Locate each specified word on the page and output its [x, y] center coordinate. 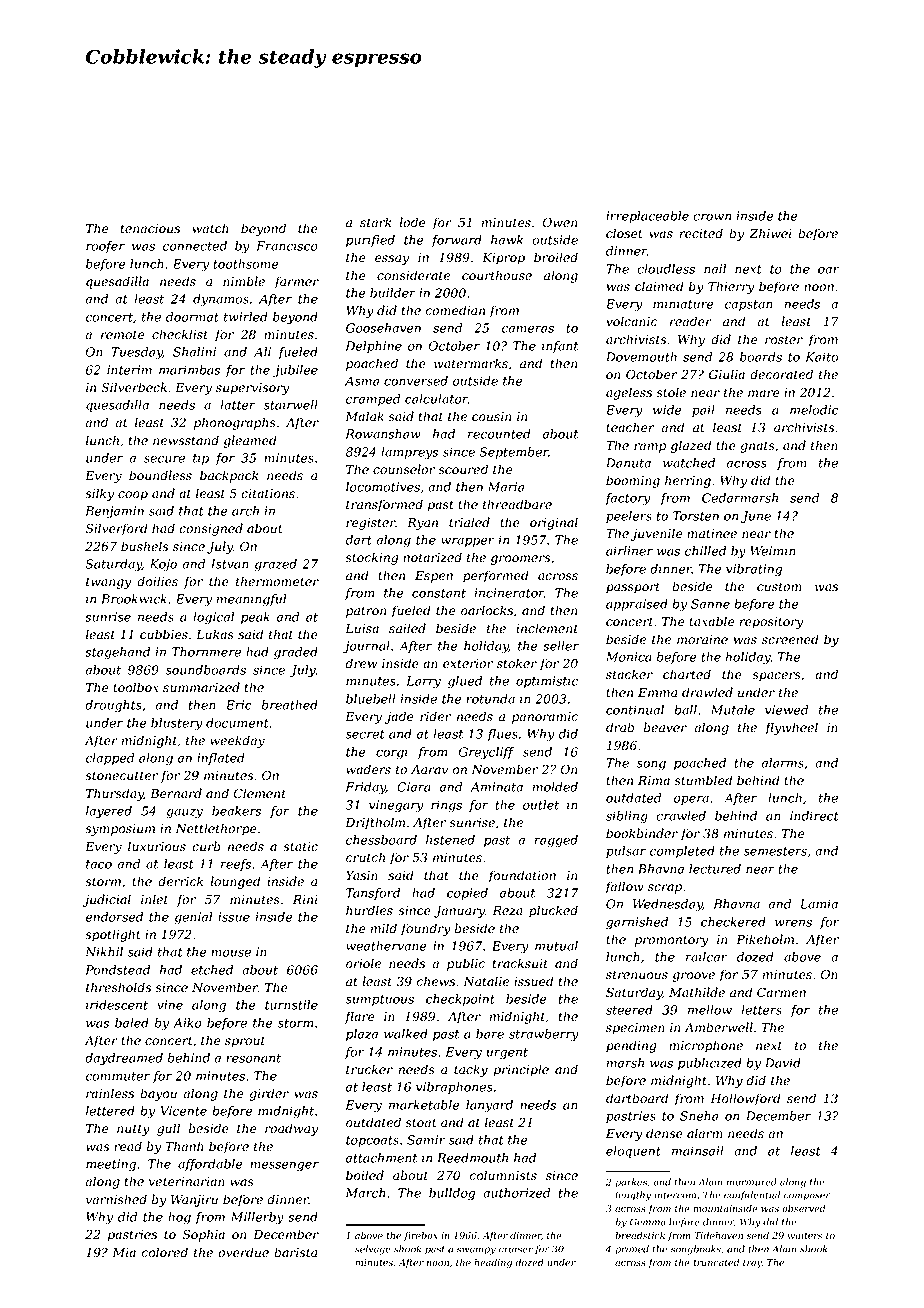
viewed [786, 710]
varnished [116, 1199]
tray [752, 1263]
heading [493, 1263]
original [554, 523]
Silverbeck [134, 387]
